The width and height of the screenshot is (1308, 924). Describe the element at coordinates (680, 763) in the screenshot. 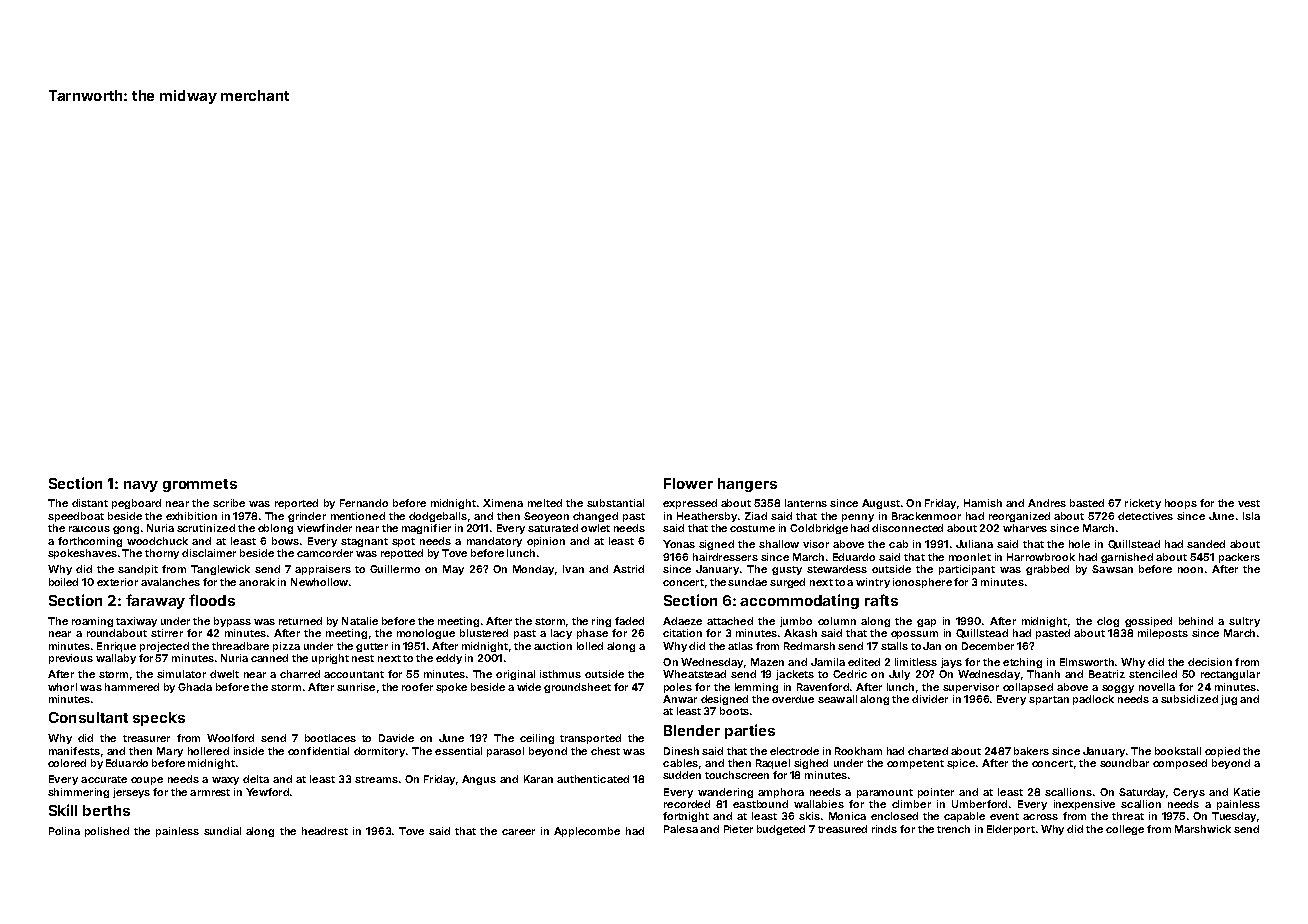

I see `cables` at that location.
